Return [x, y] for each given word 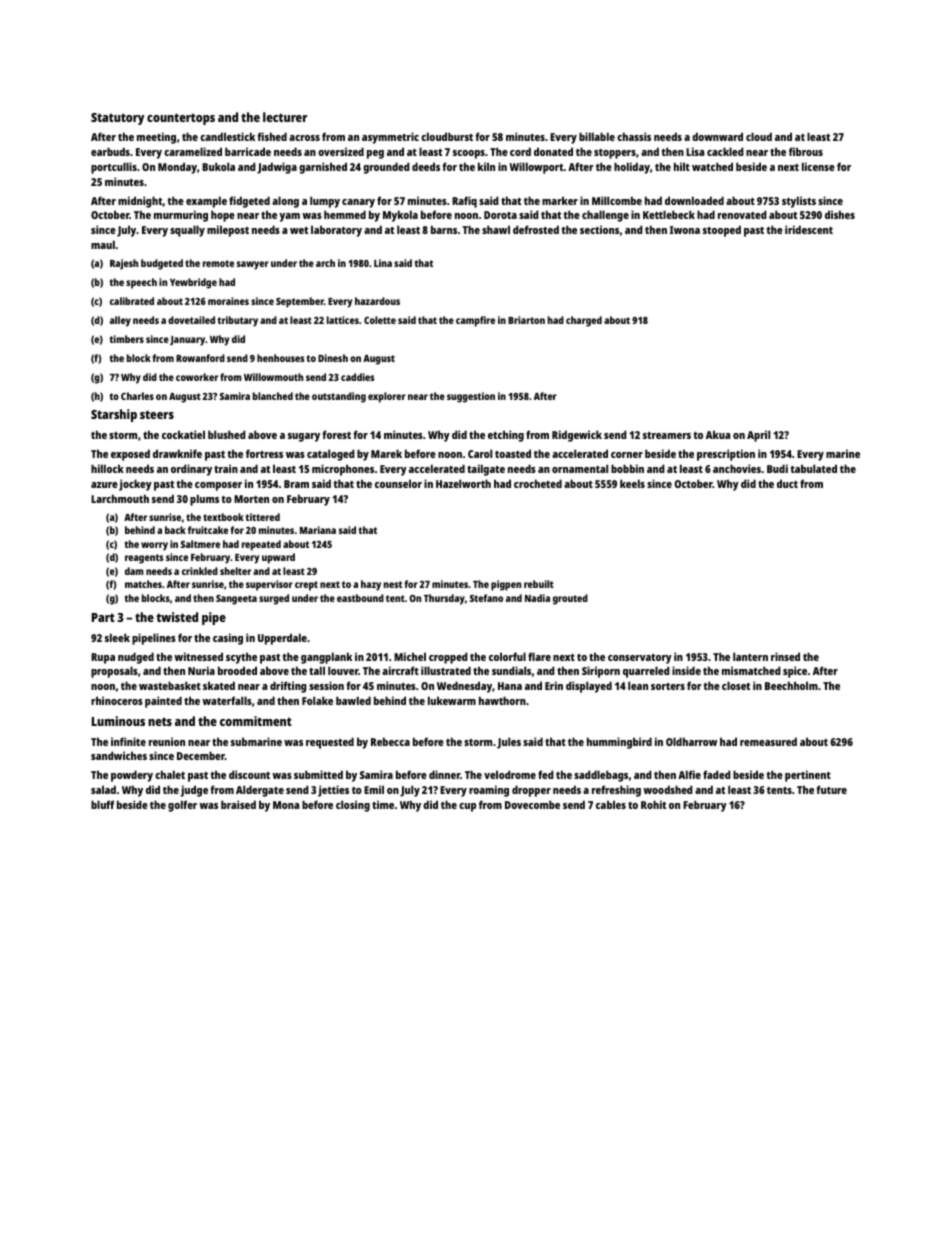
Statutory [117, 119]
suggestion [471, 397]
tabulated [814, 468]
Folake [317, 700]
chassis [634, 136]
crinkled [200, 571]
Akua [718, 434]
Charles [137, 396]
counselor [398, 483]
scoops [469, 154]
